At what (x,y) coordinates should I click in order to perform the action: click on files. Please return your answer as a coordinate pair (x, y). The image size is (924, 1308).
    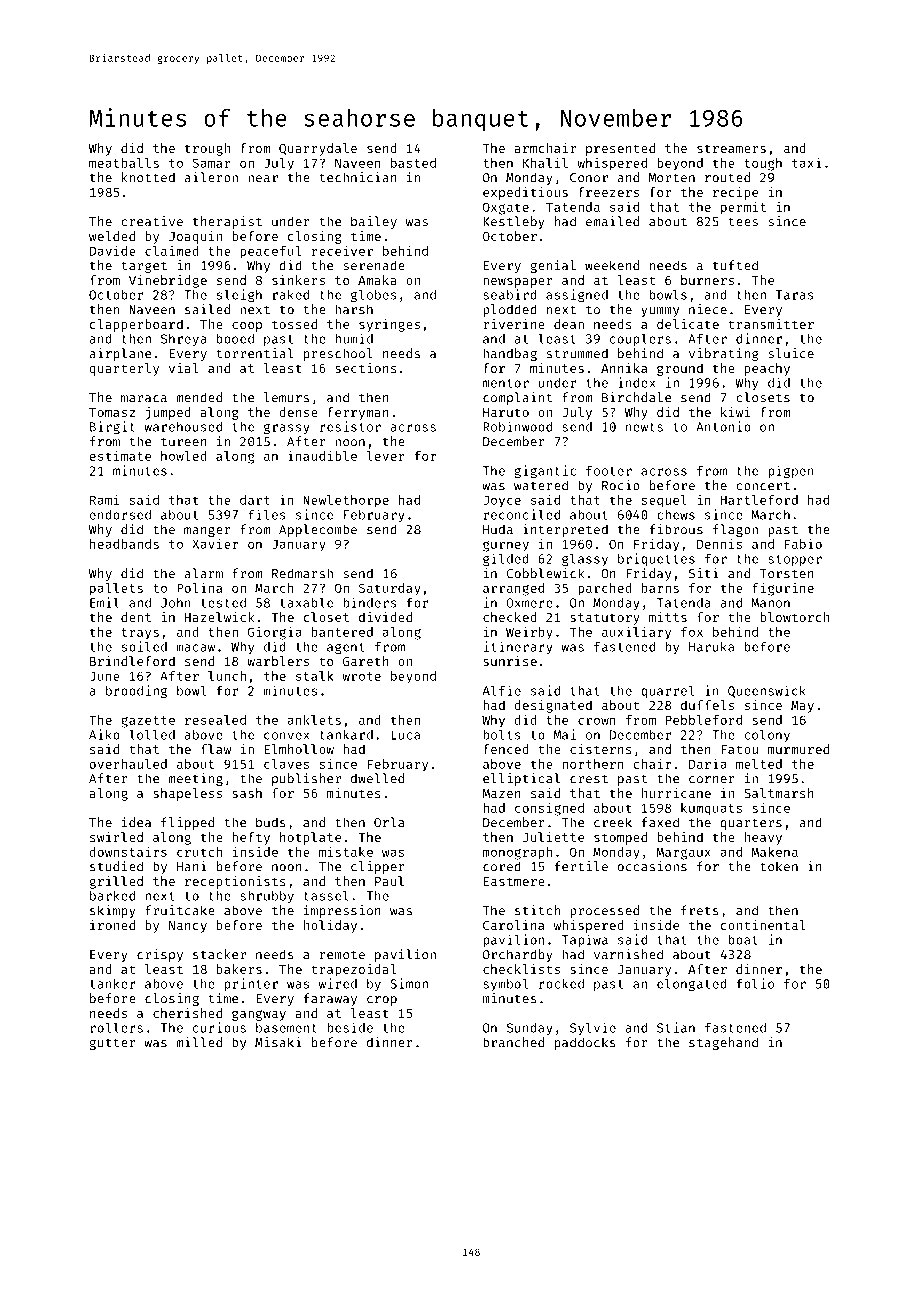
    Looking at the image, I should click on (267, 514).
